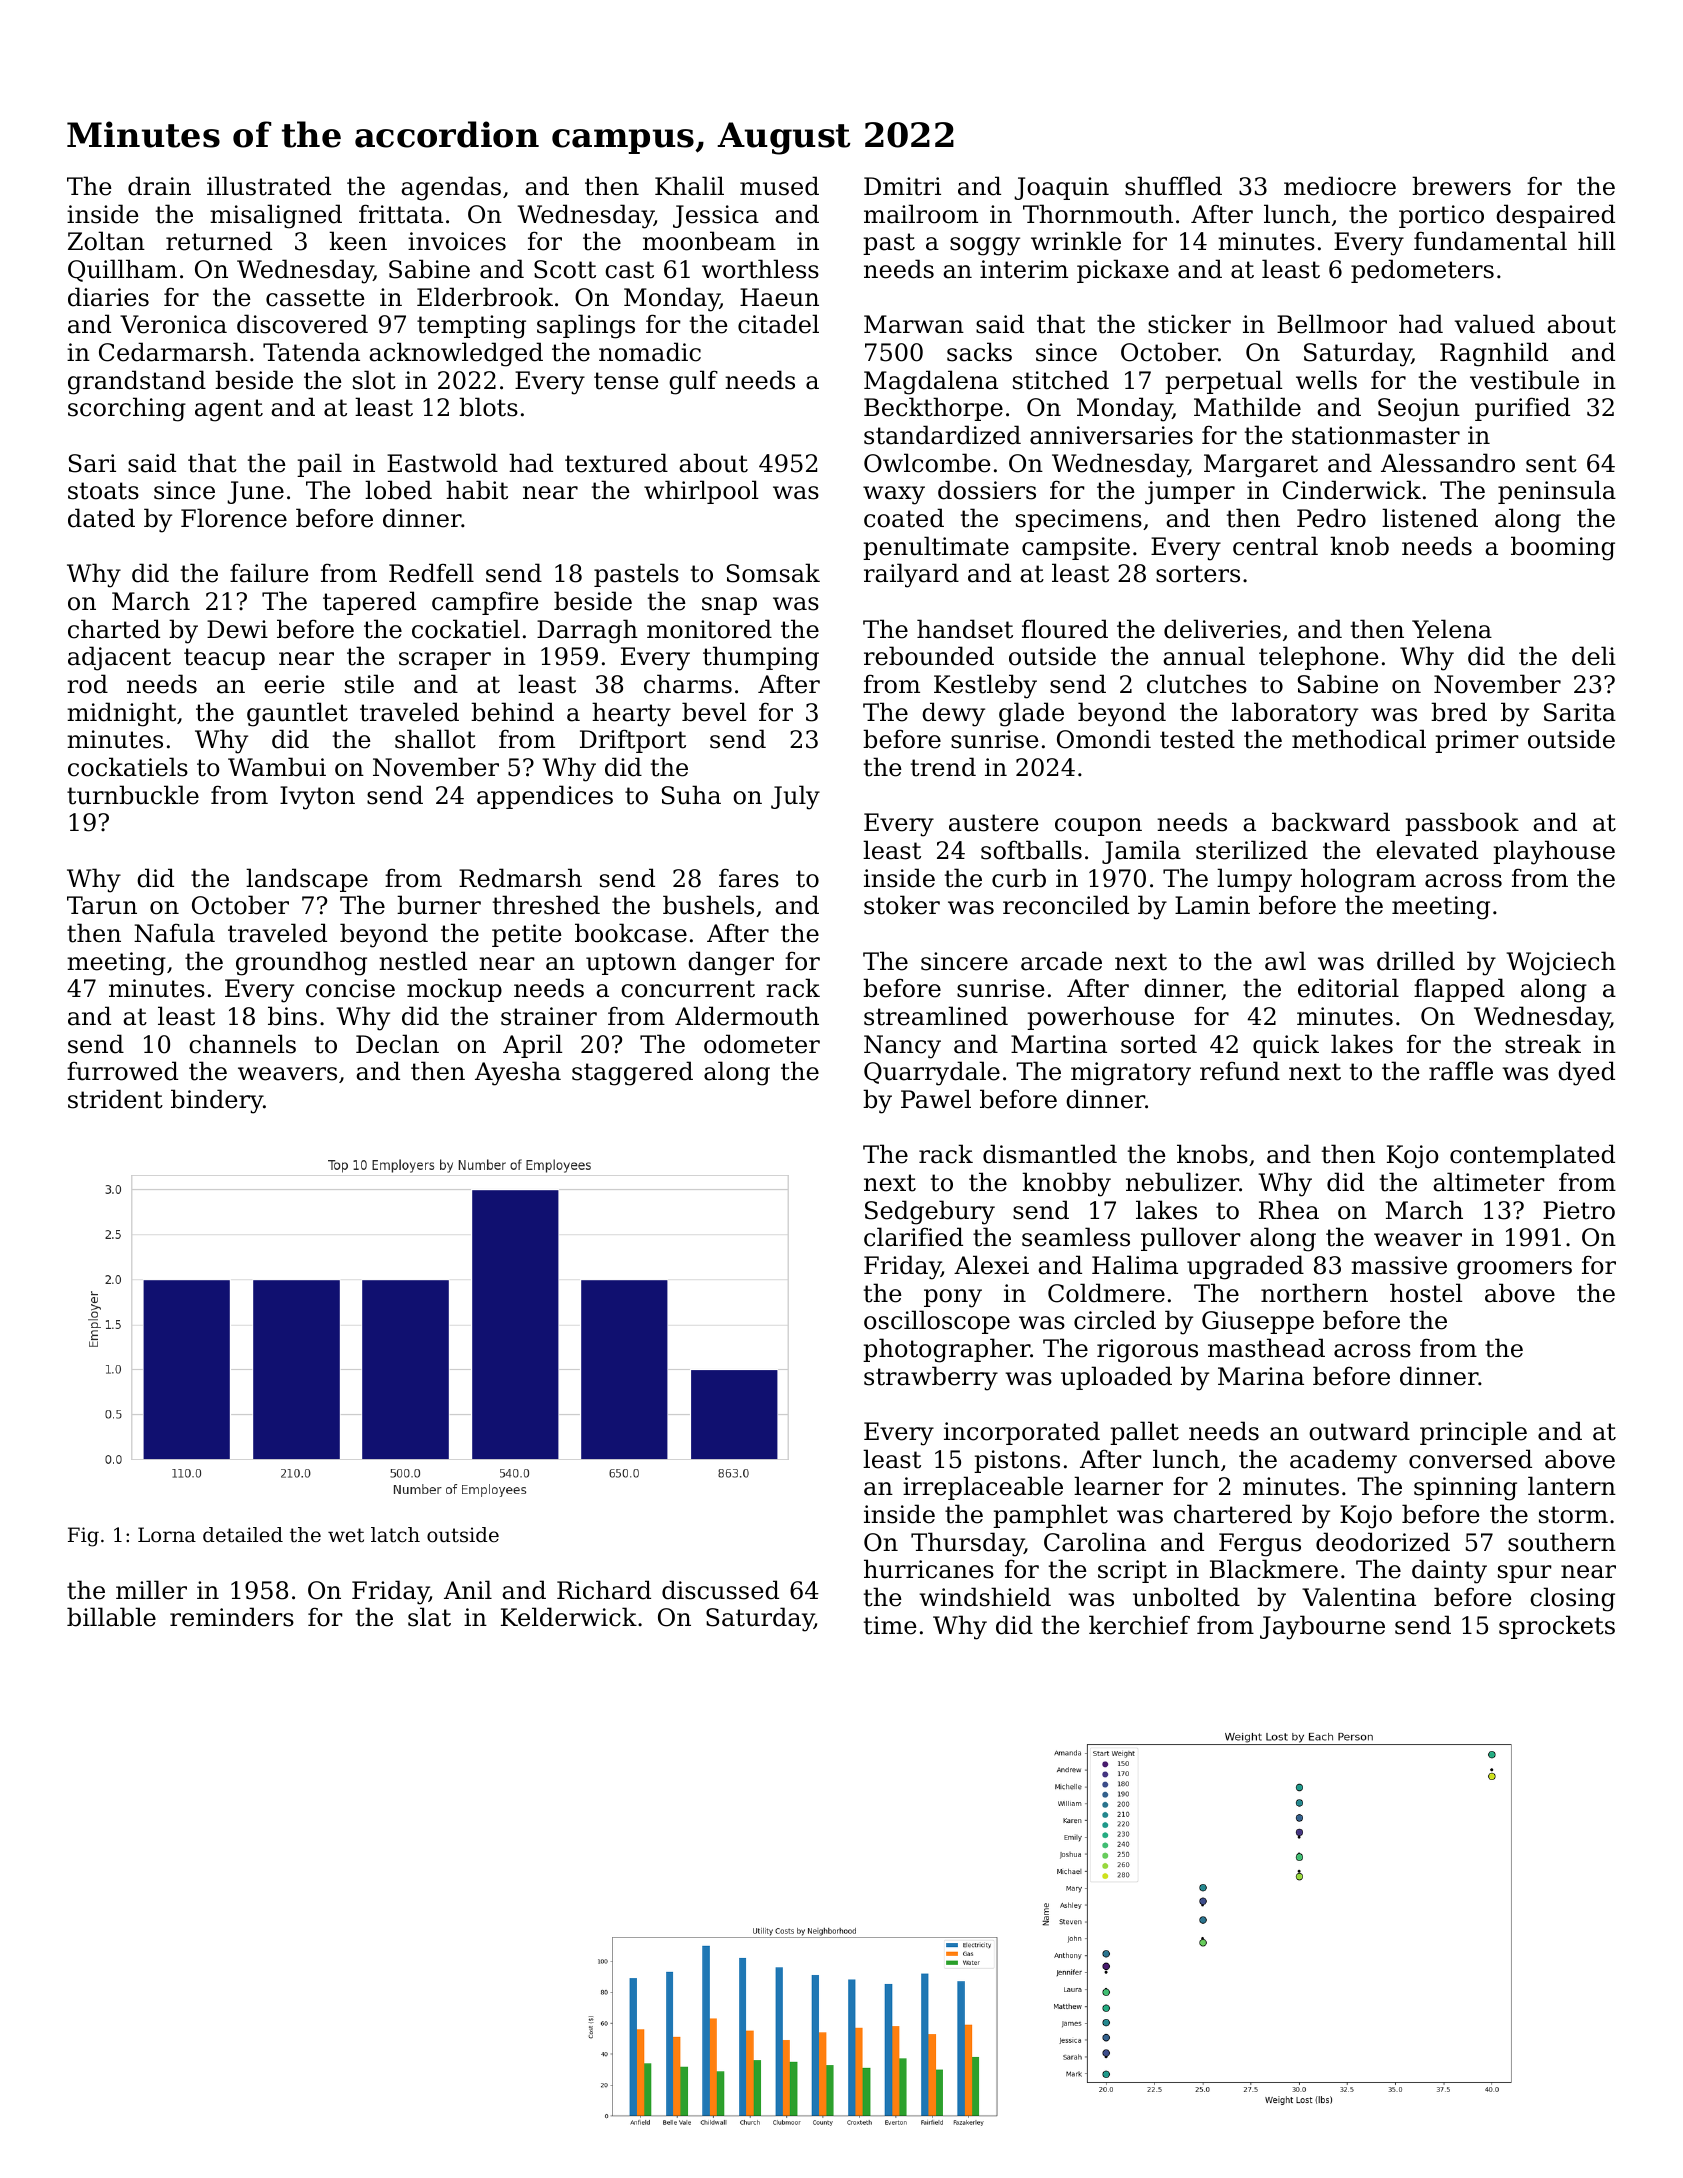  What do you see at coordinates (1522, 409) in the screenshot?
I see `purified` at bounding box center [1522, 409].
